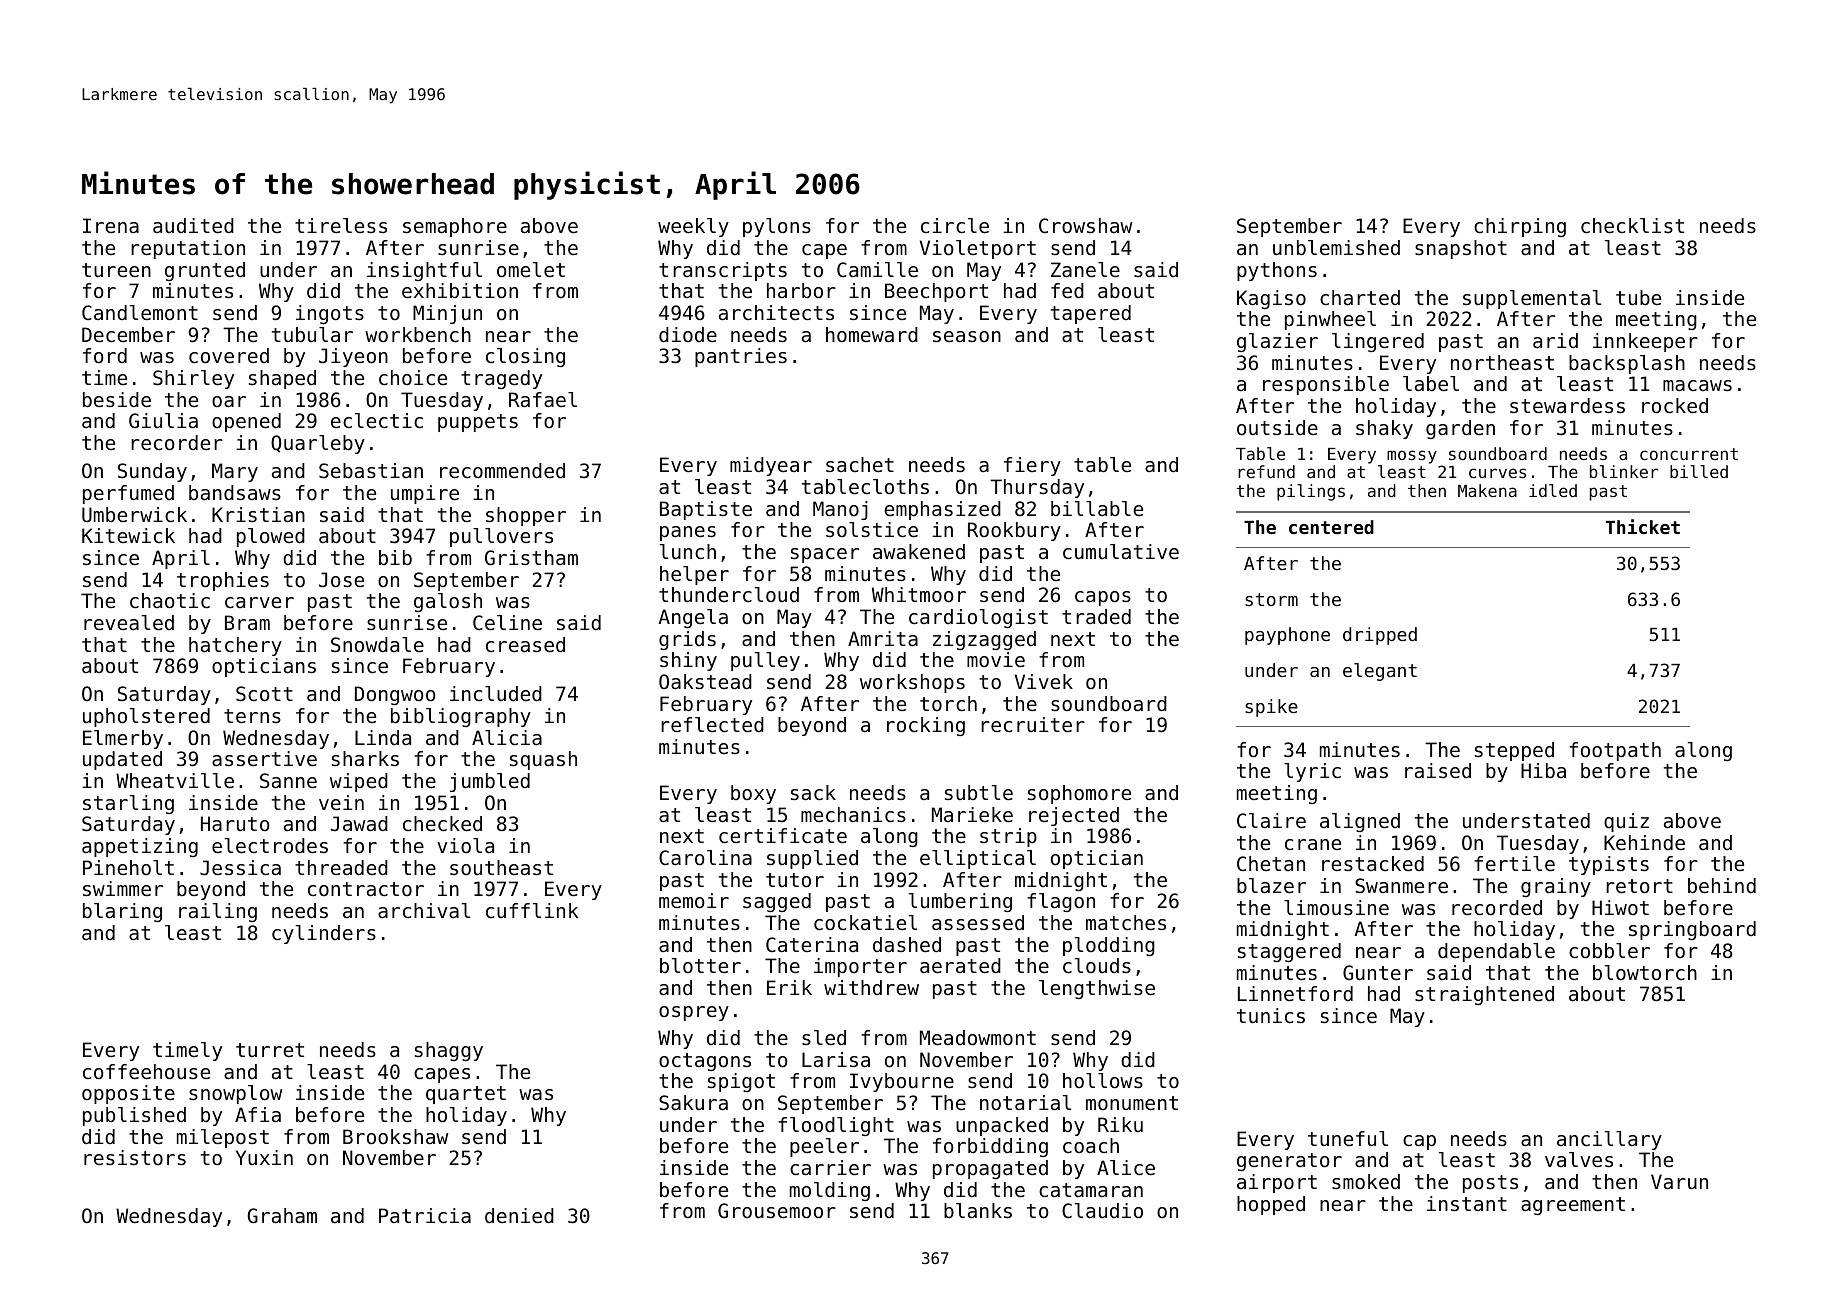 The width and height of the document is (1842, 1303). I want to click on Swanmere, so click(1401, 886).
